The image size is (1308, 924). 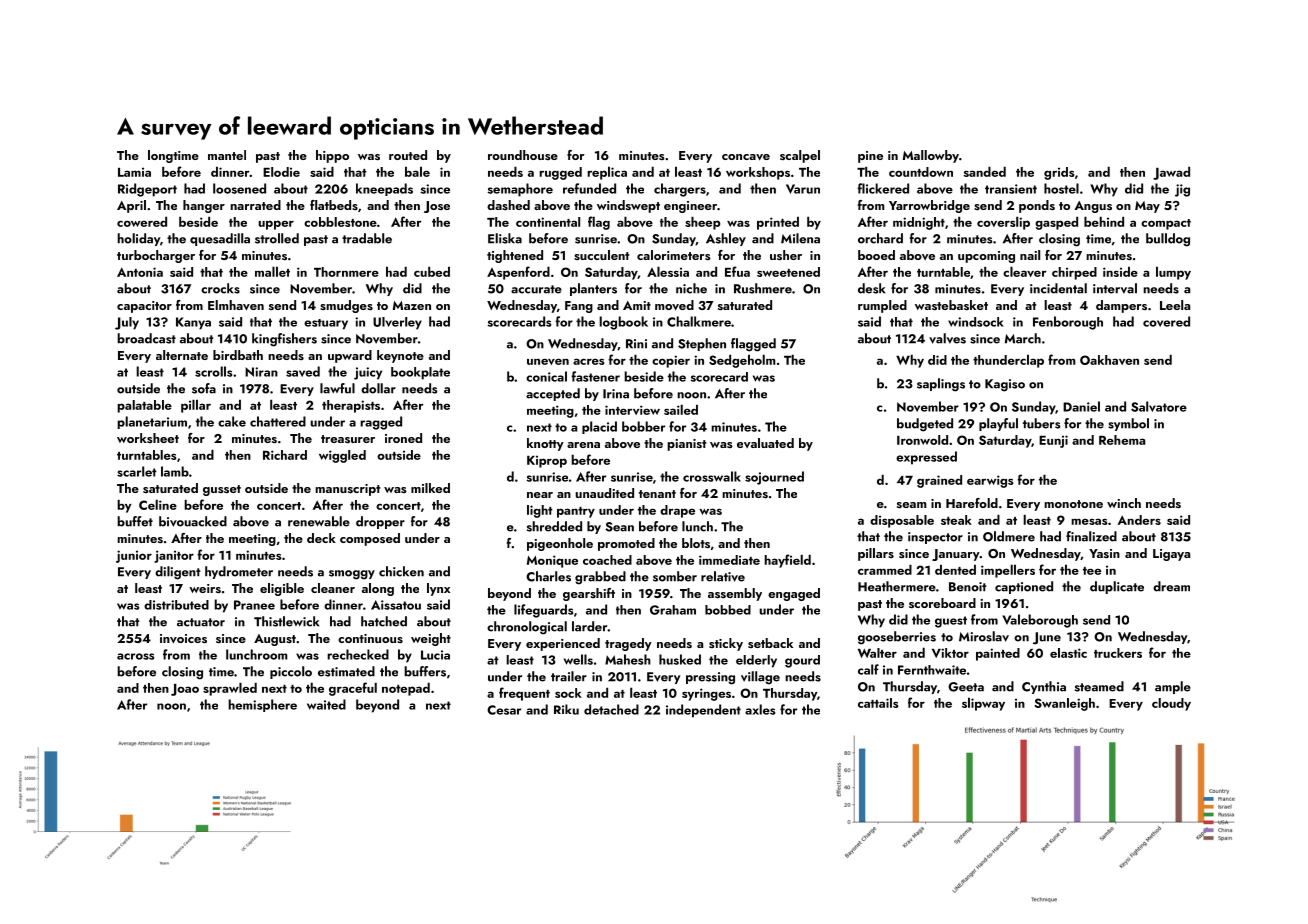 I want to click on estuary, so click(x=326, y=324).
